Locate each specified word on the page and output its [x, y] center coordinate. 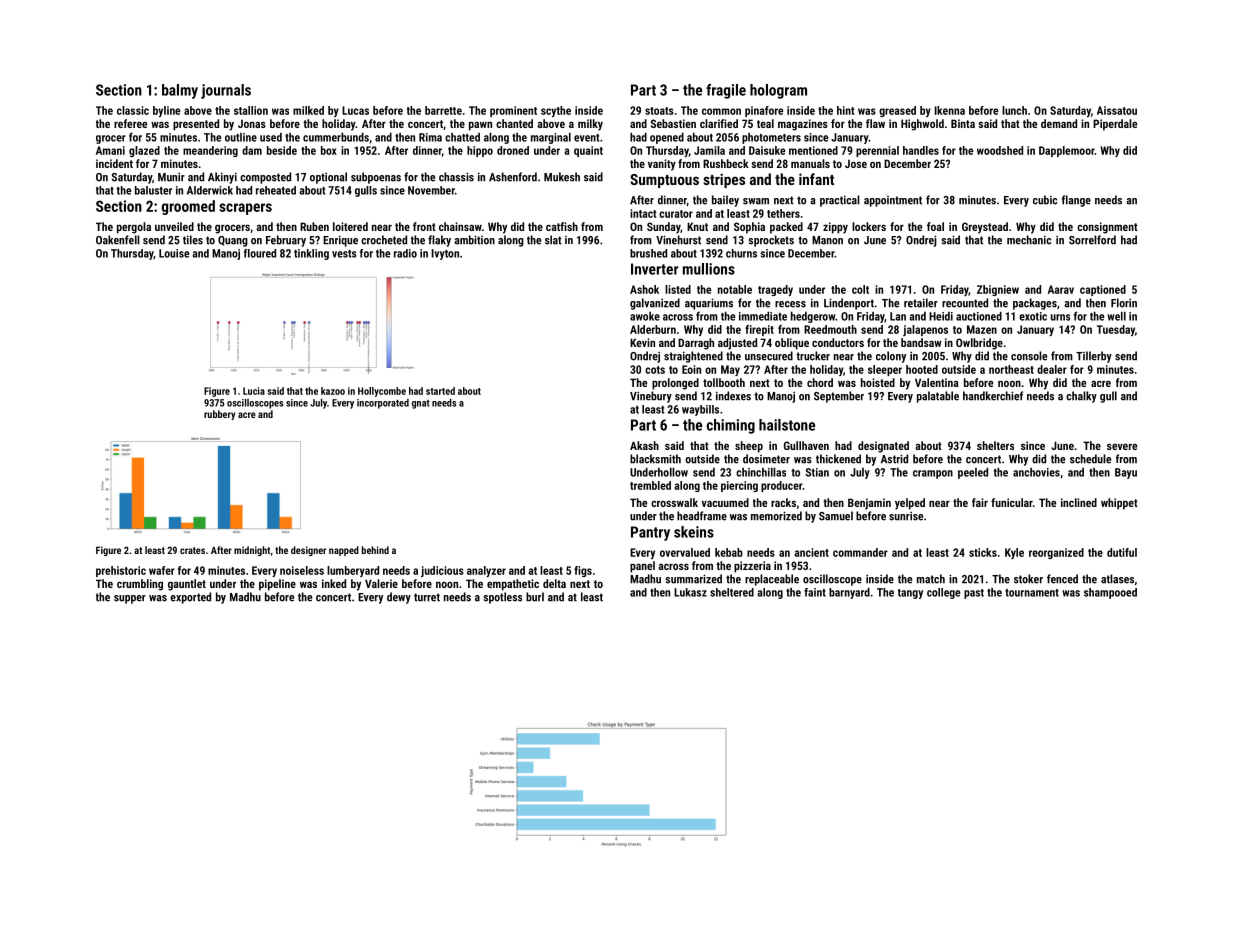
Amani [110, 150]
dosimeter [766, 459]
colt [860, 289]
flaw [875, 123]
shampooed [1110, 593]
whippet [1119, 504]
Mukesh [562, 177]
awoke [645, 316]
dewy [399, 598]
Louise [174, 253]
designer [308, 551]
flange [1076, 201]
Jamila [709, 150]
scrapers [245, 209]
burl [535, 597]
